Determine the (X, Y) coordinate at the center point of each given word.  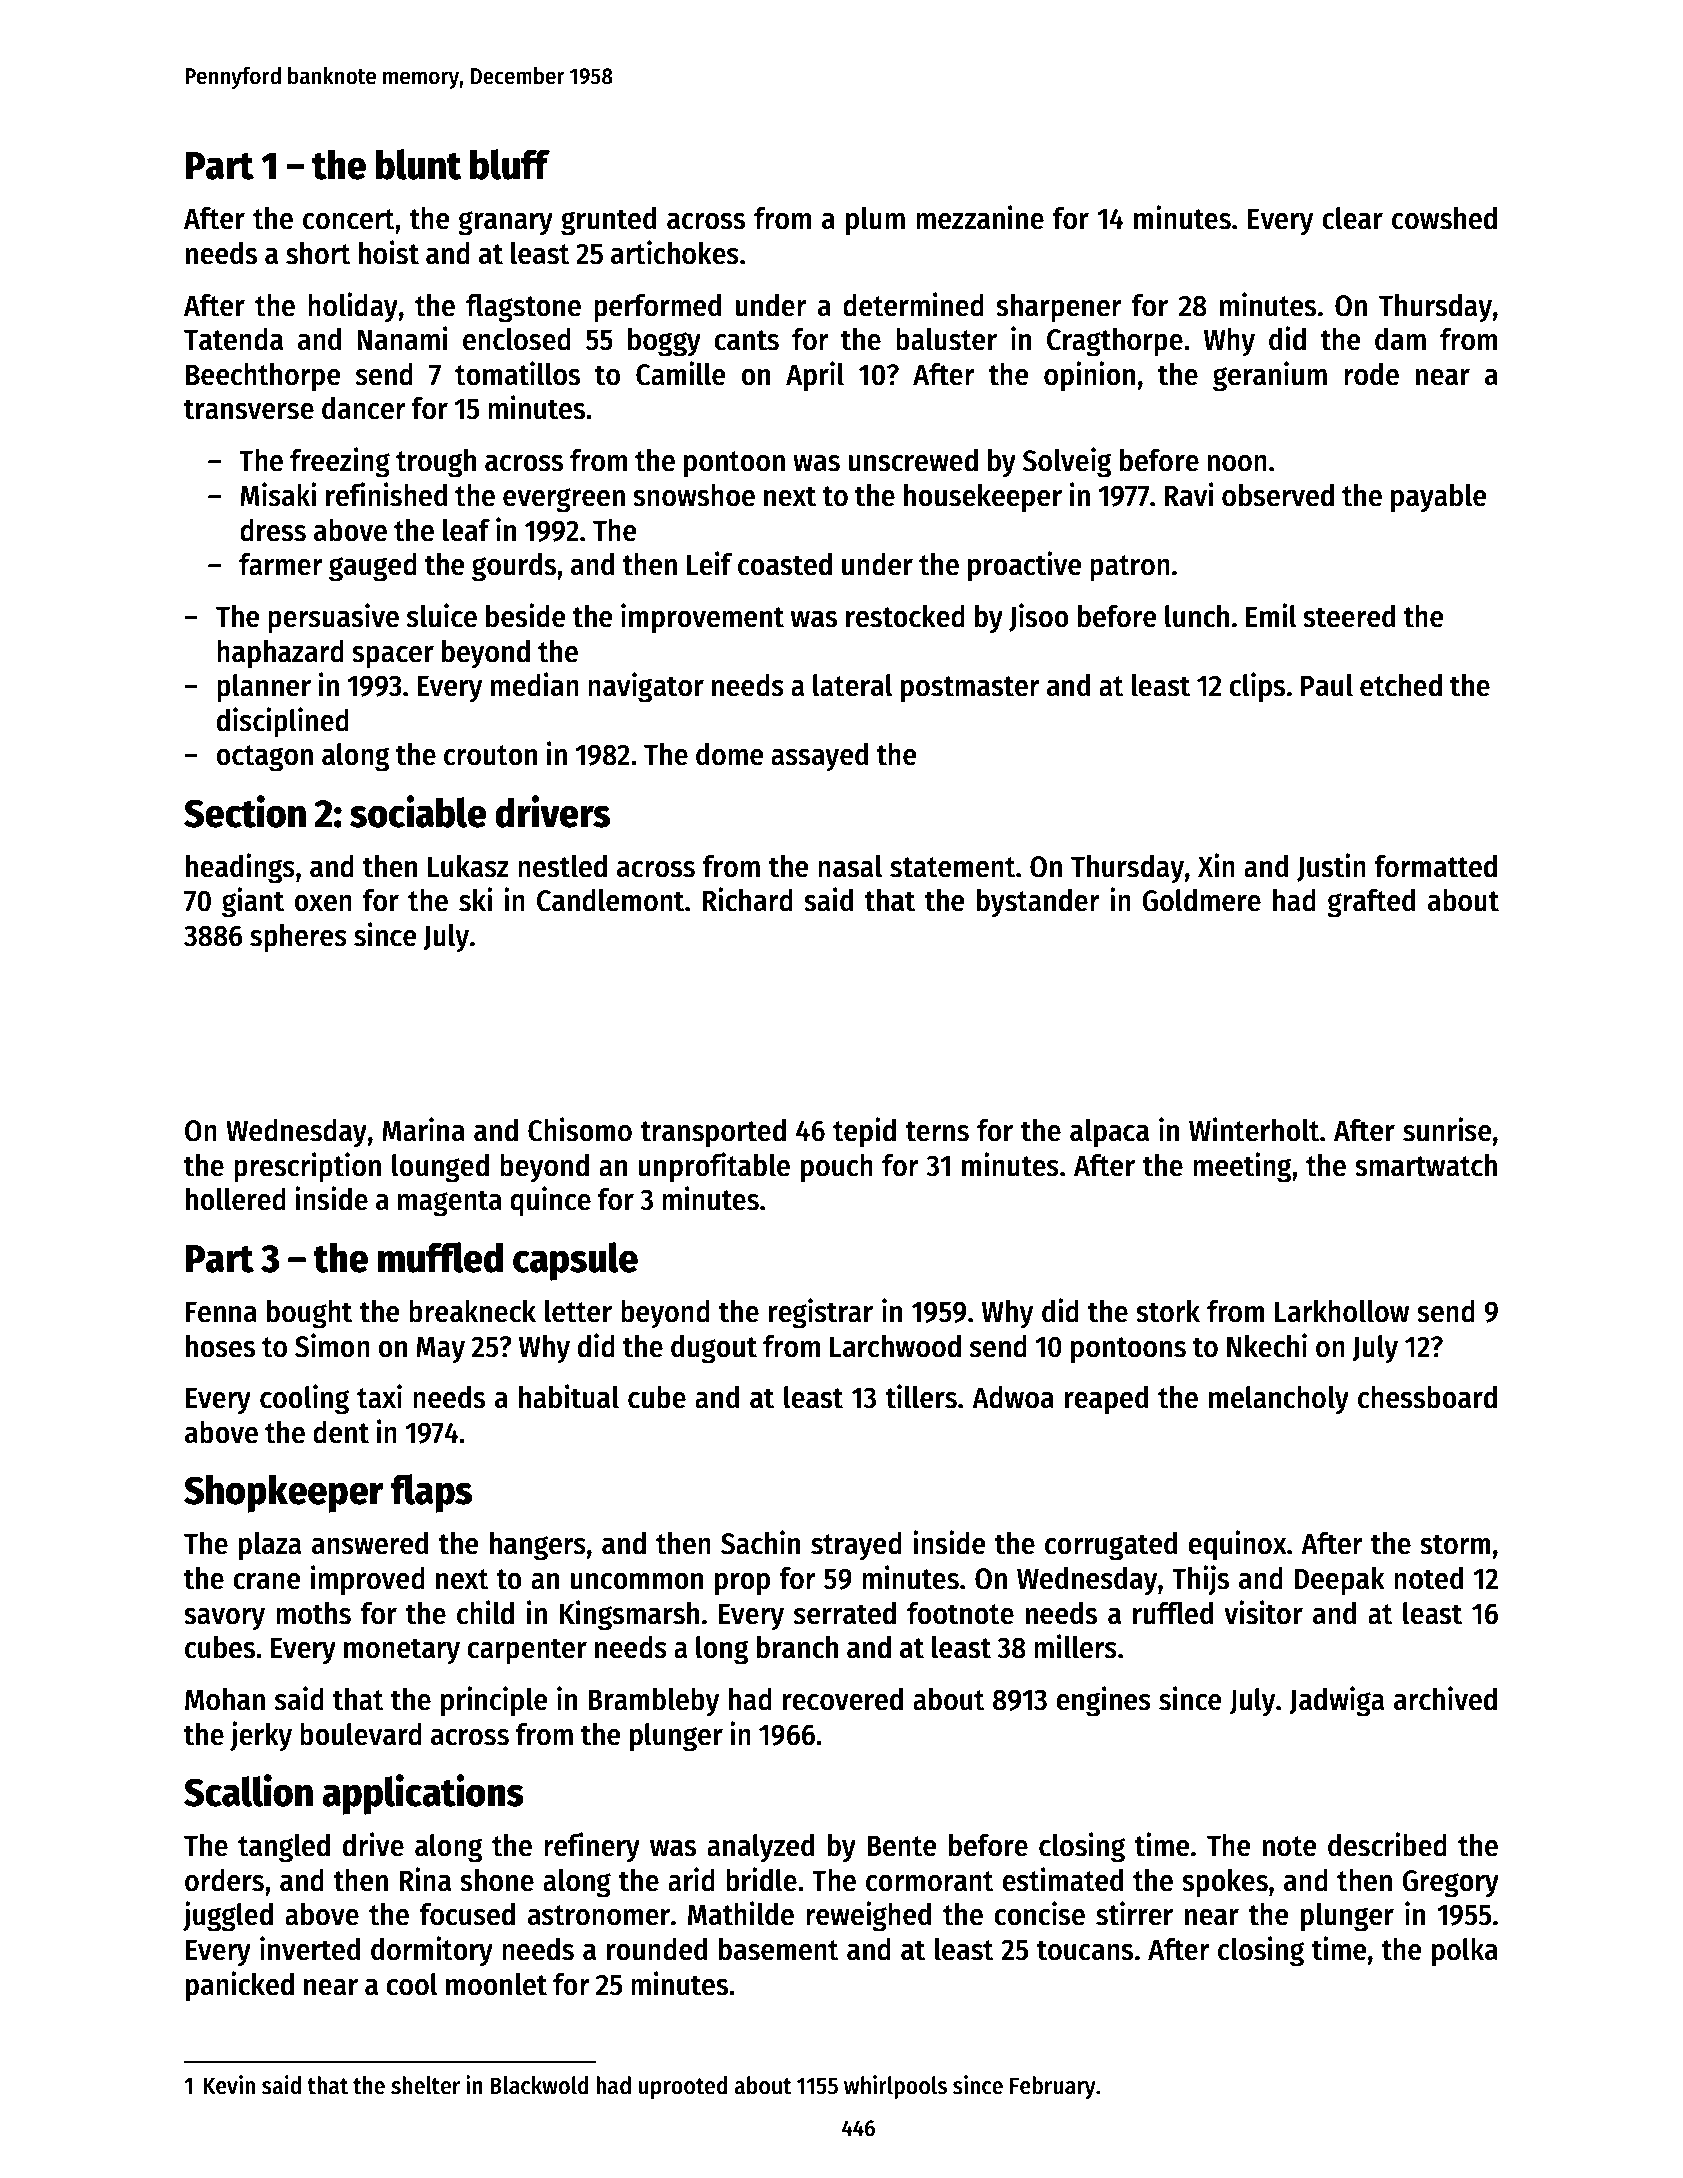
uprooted (683, 2087)
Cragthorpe (1115, 342)
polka (1465, 1952)
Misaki (278, 494)
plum (875, 221)
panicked (240, 1986)
